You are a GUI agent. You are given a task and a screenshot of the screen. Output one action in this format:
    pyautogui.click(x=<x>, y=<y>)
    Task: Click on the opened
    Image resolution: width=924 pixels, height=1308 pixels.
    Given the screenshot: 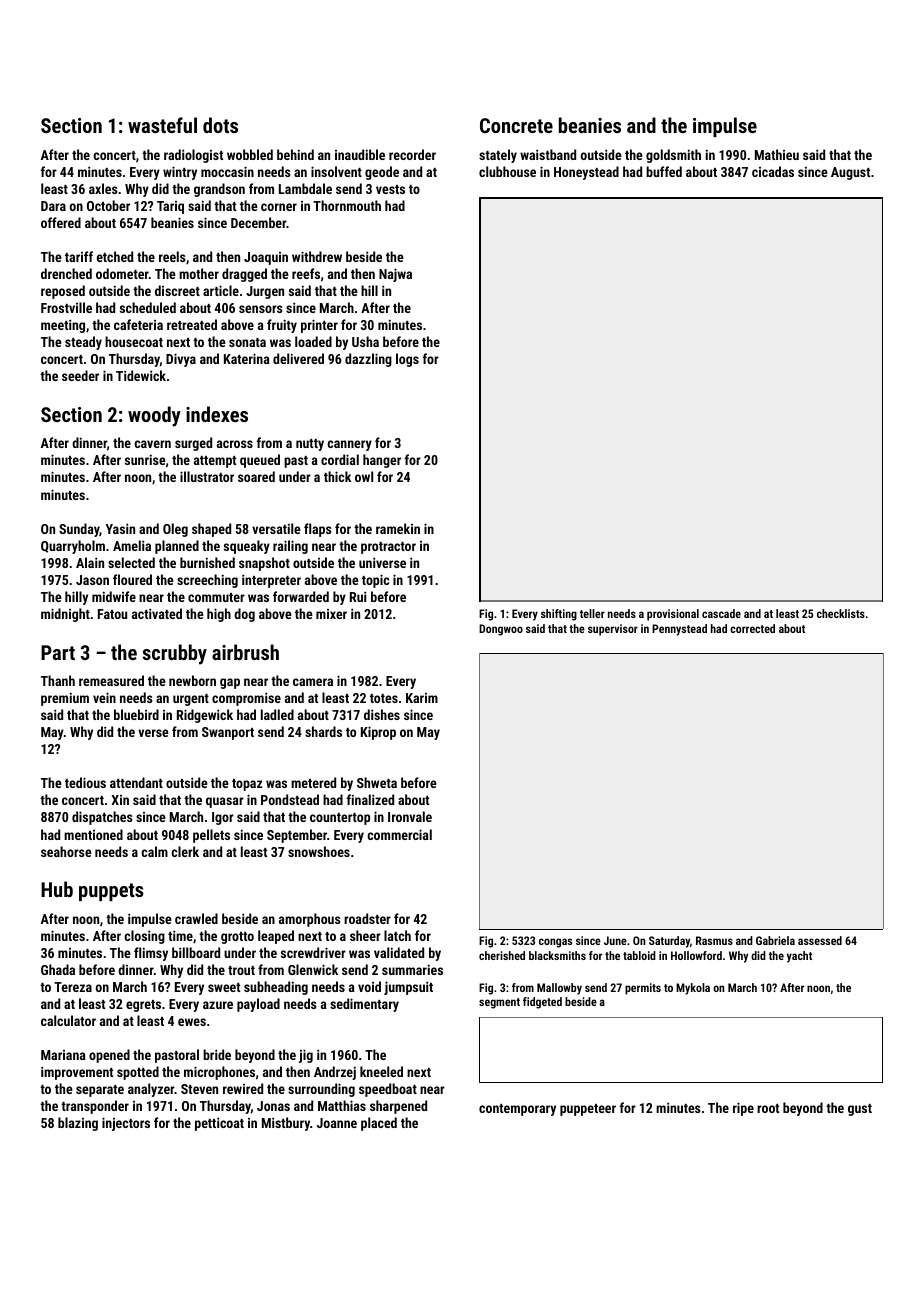 What is the action you would take?
    pyautogui.click(x=109, y=1056)
